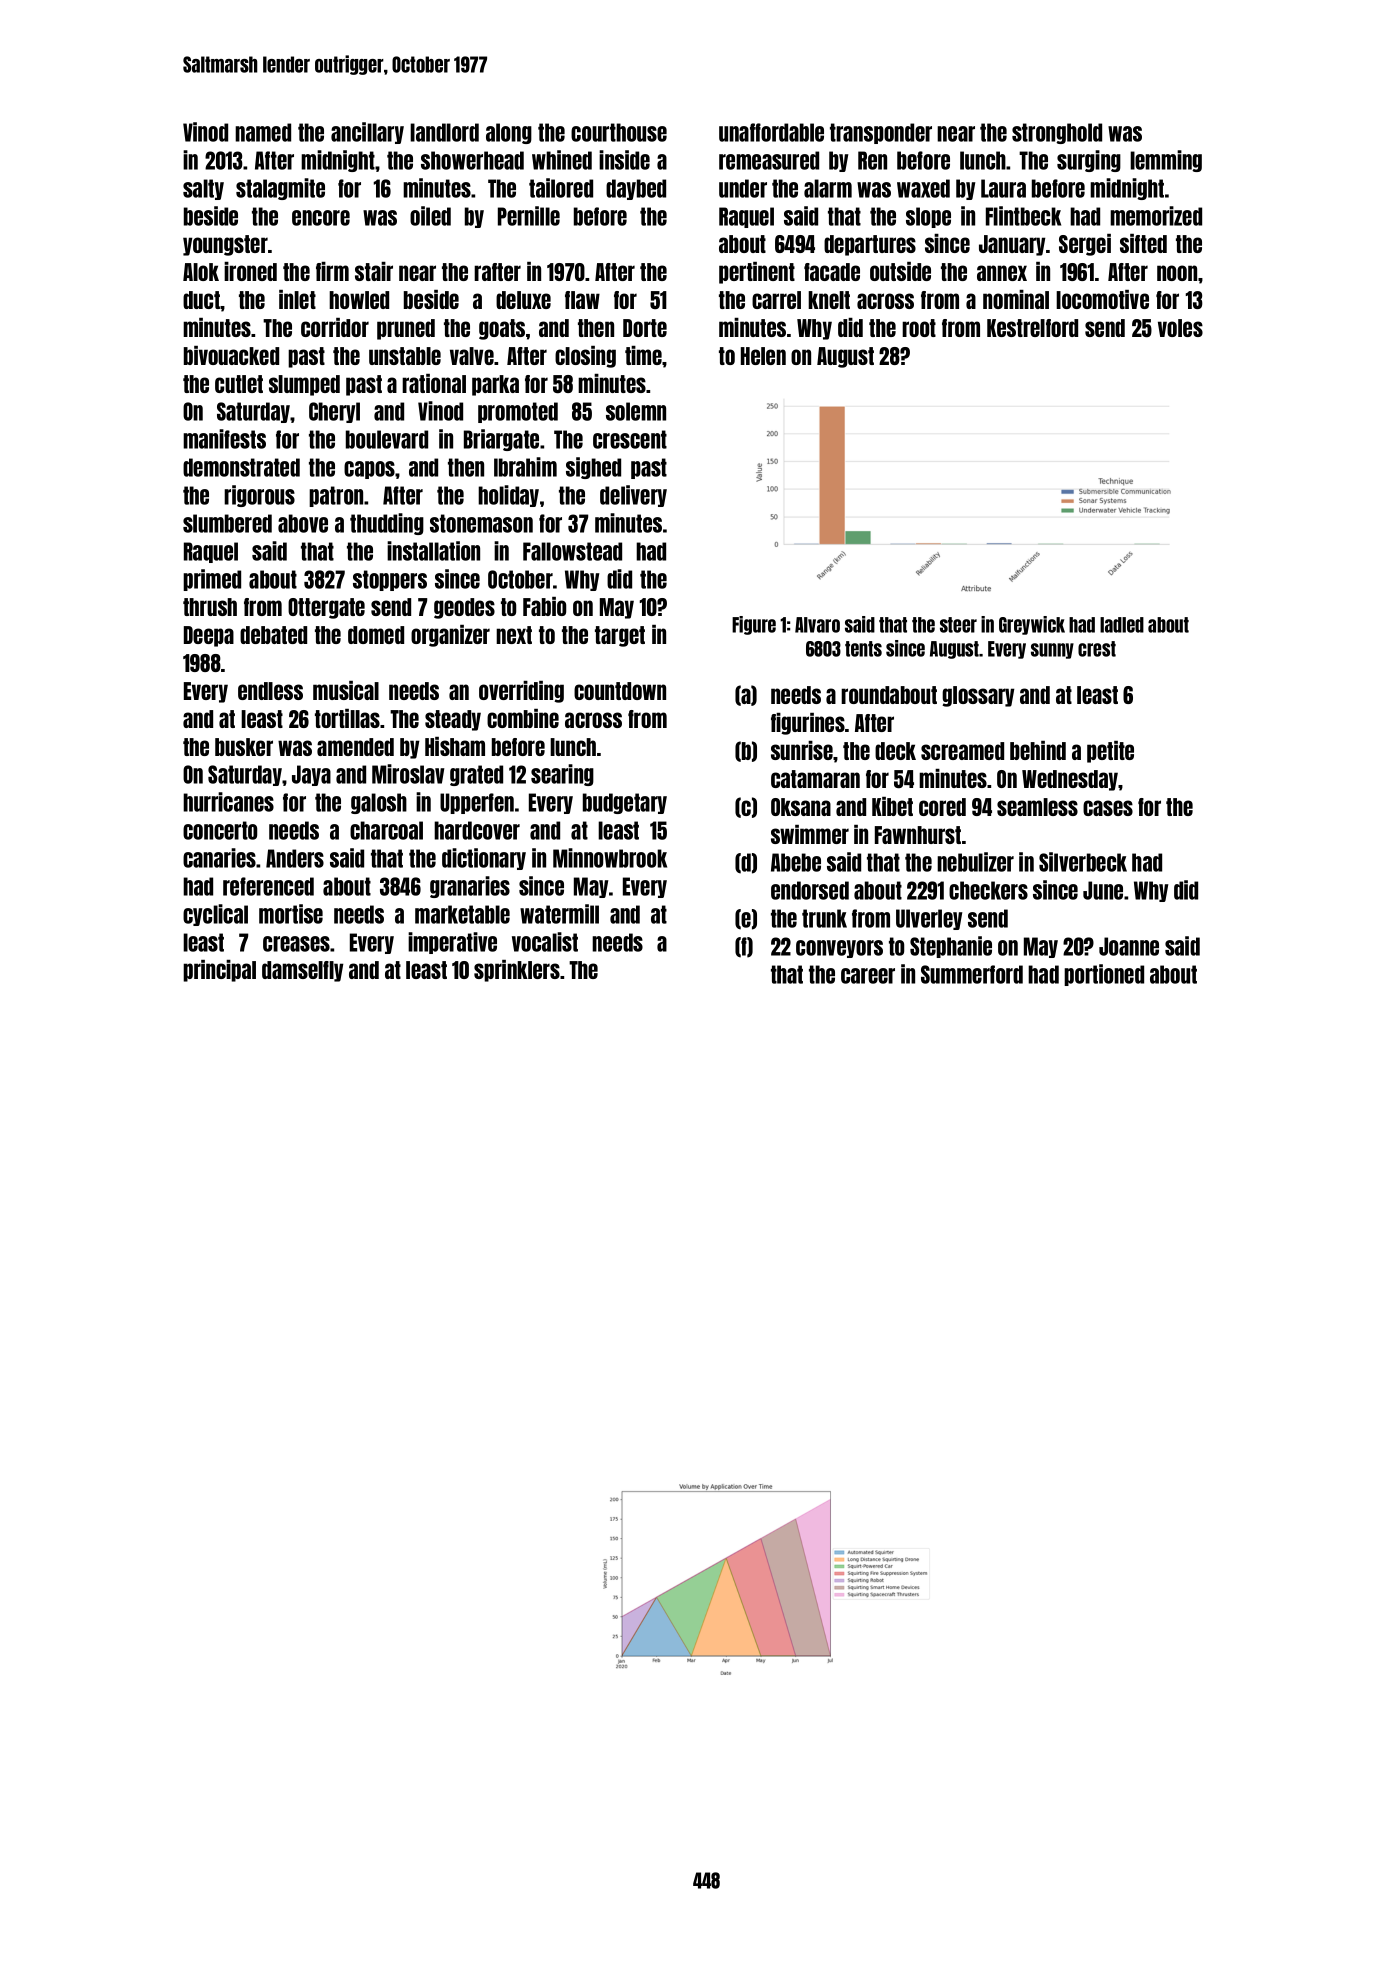  I want to click on watermill, so click(559, 914).
